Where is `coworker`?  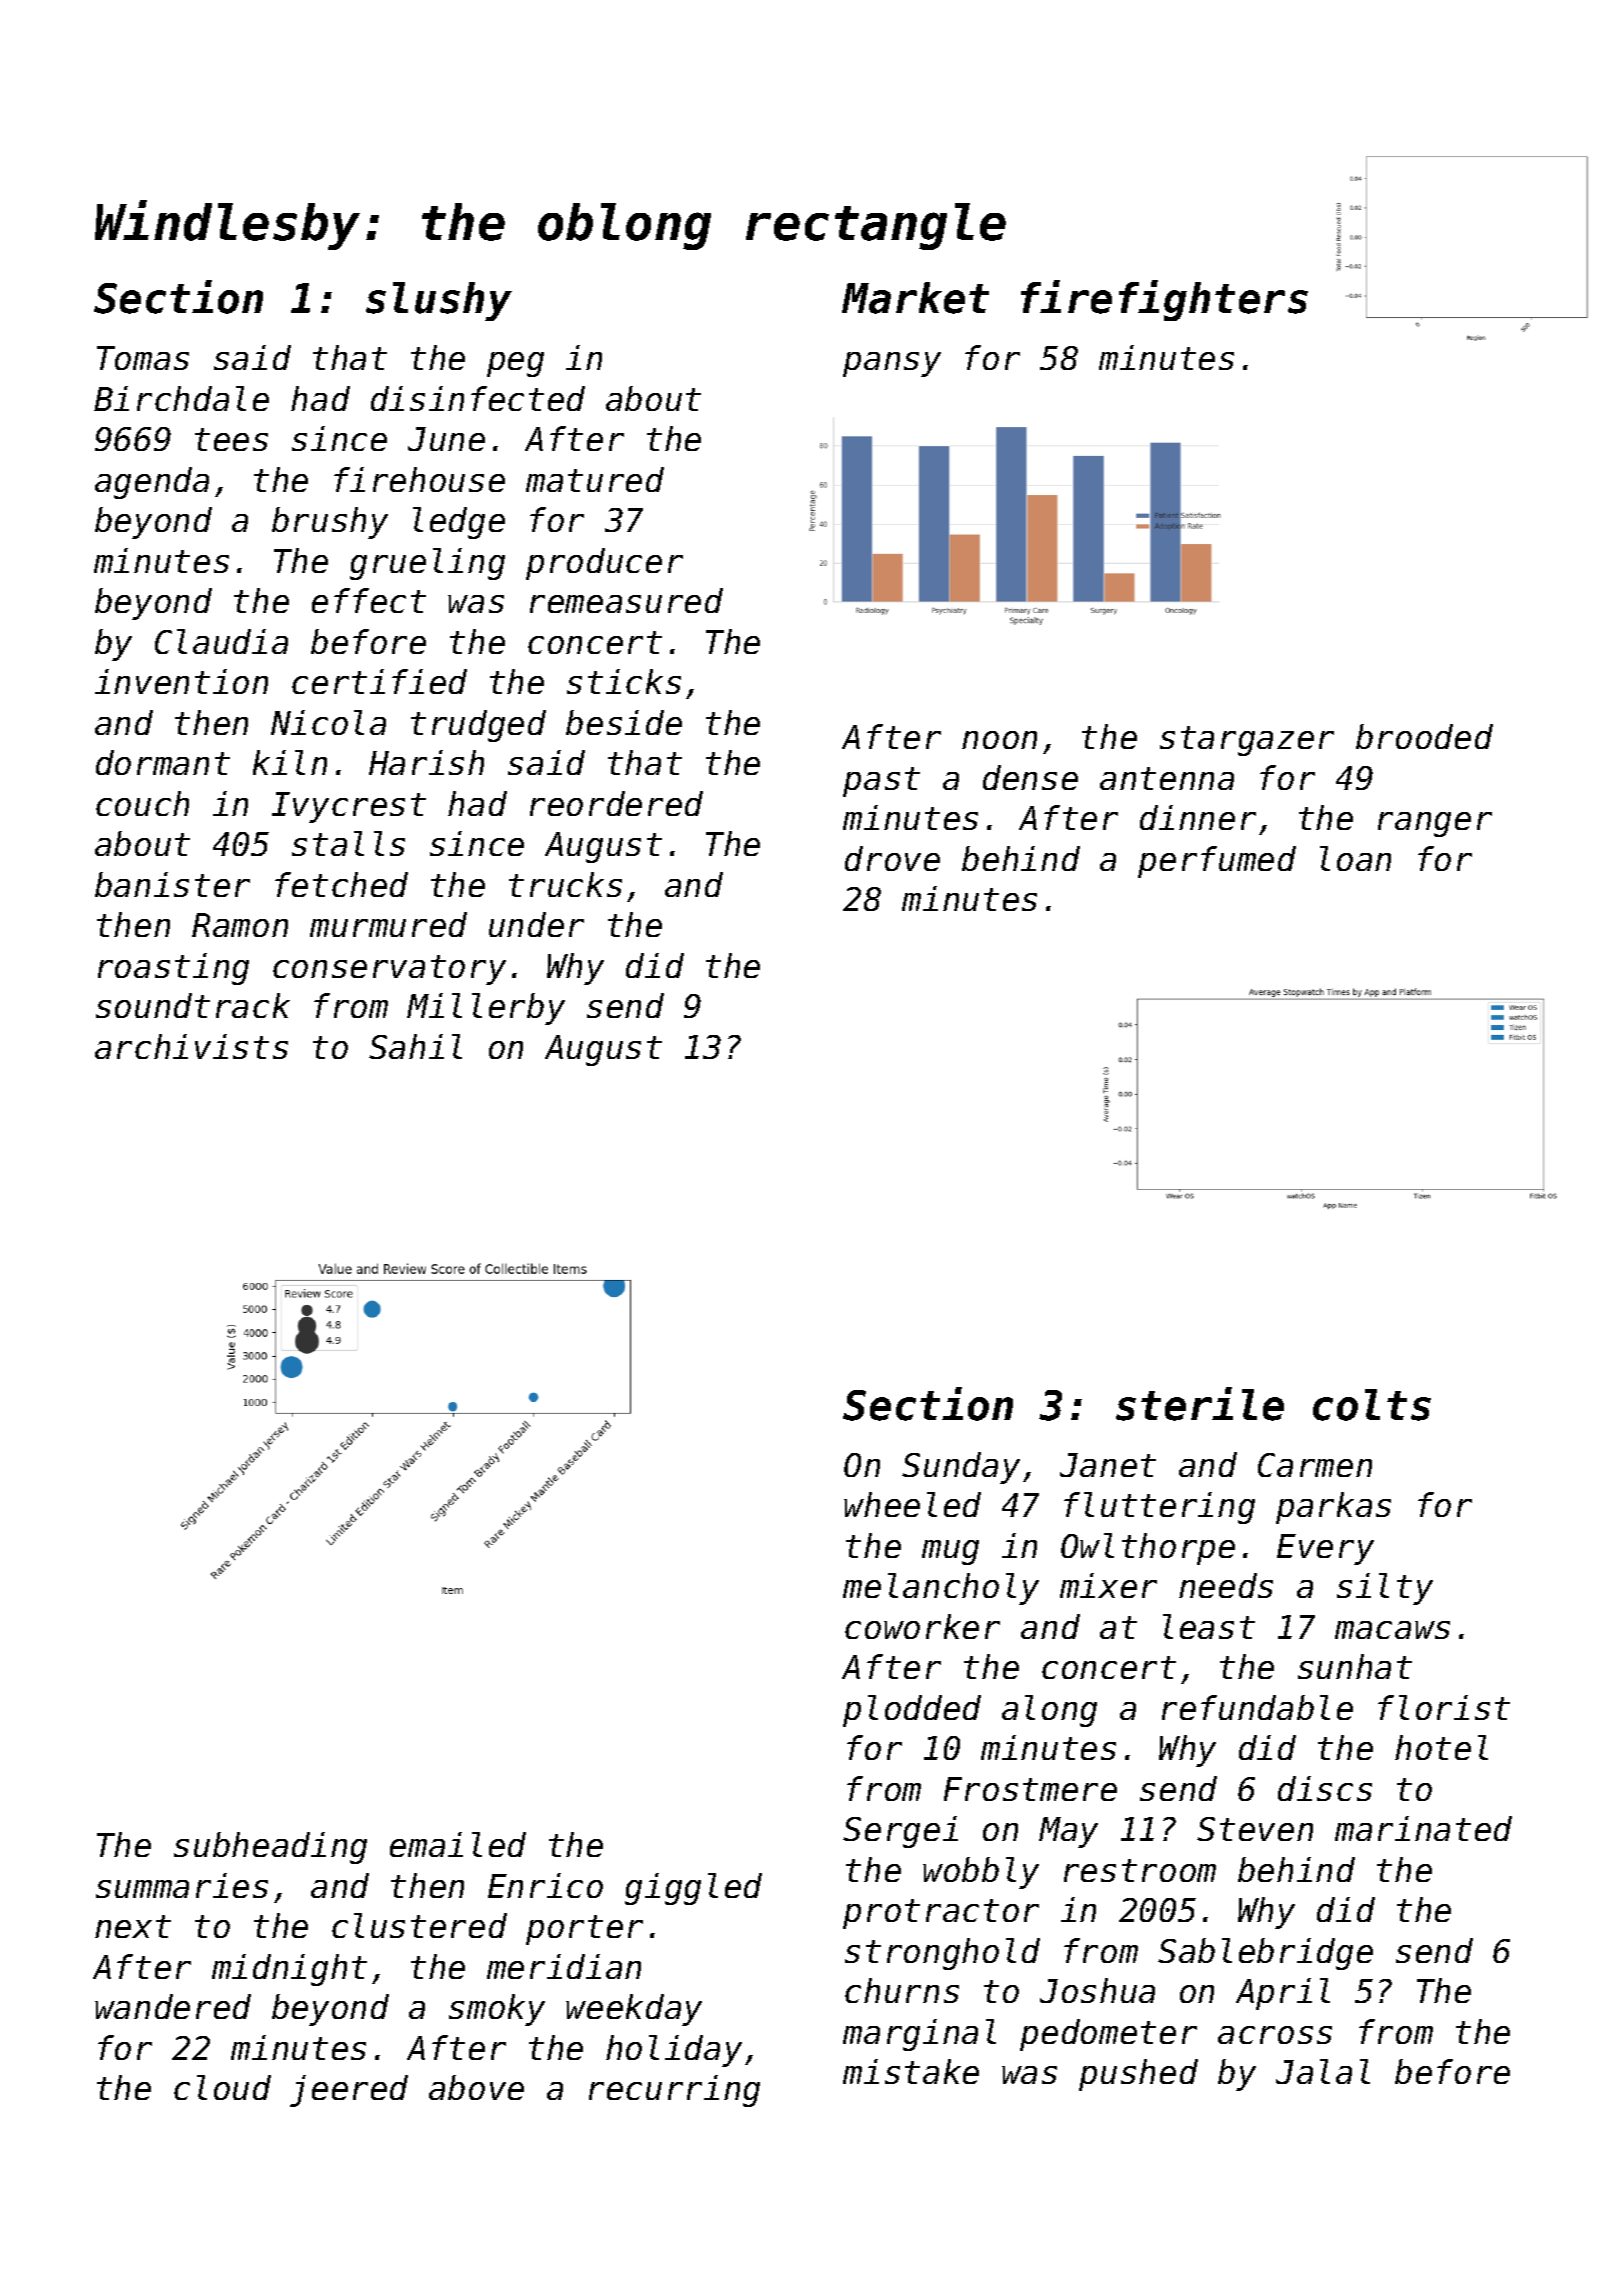
coworker is located at coordinates (922, 1626).
